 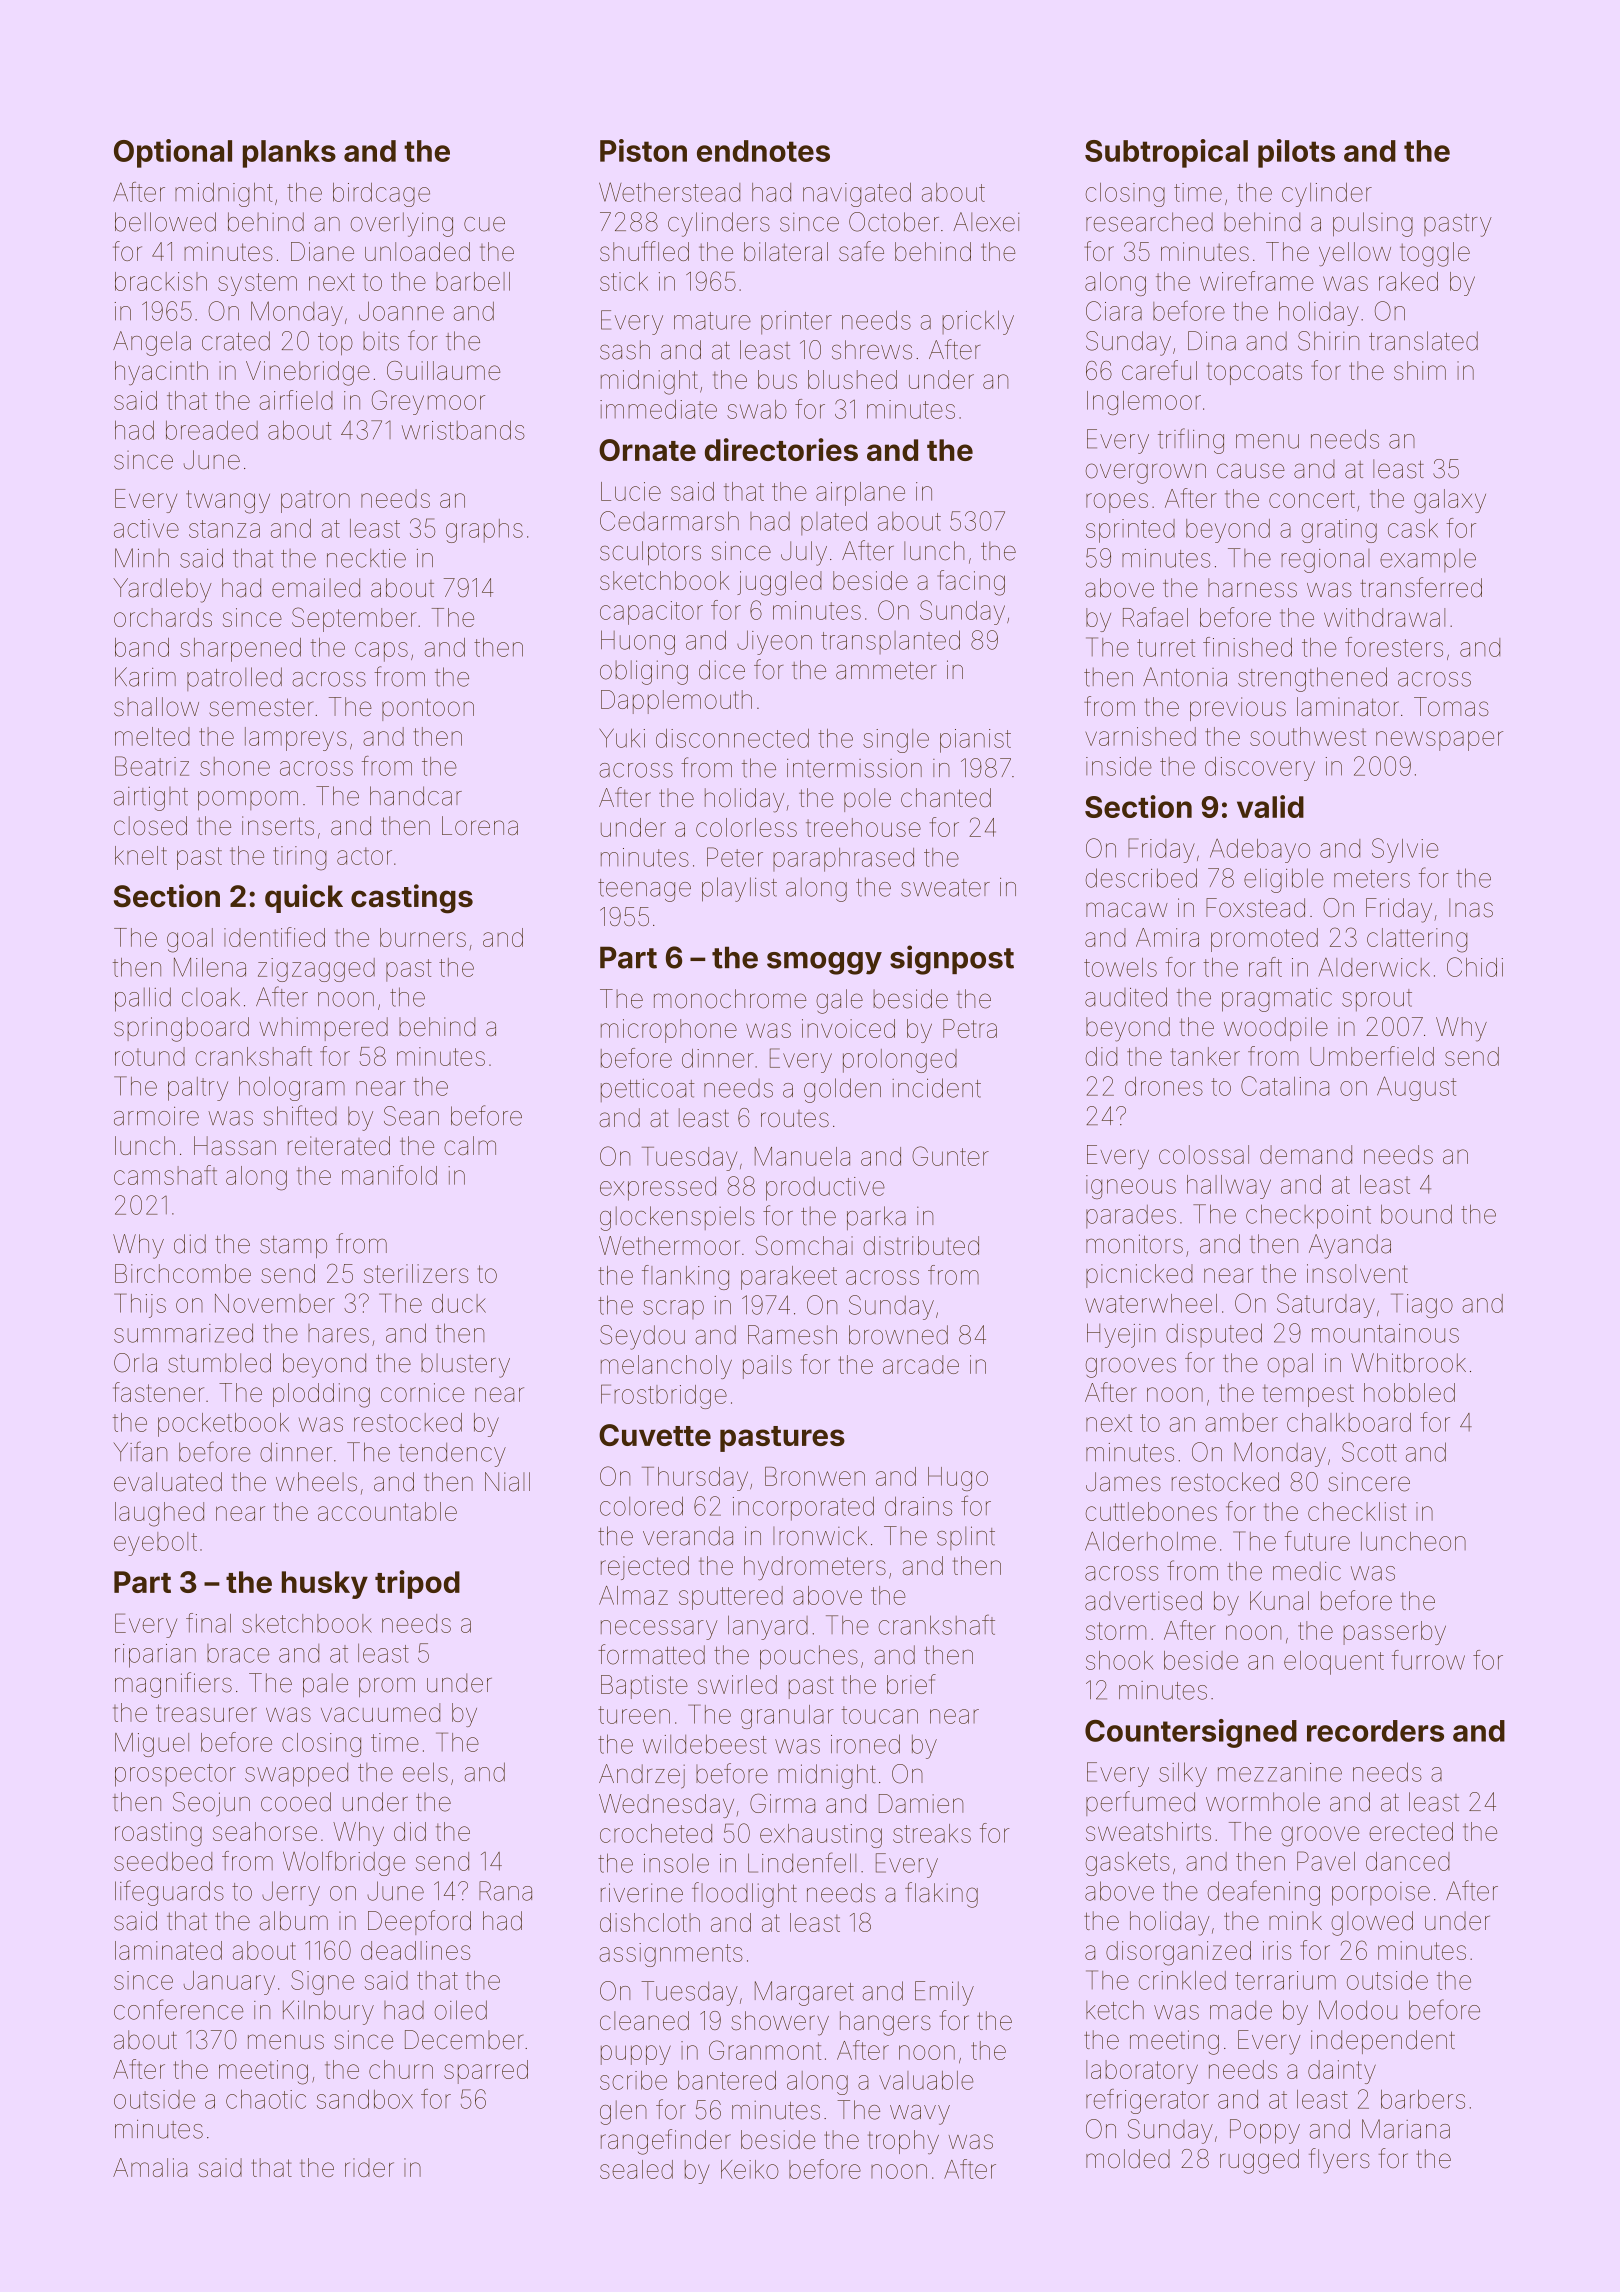 What do you see at coordinates (1408, 1861) in the image?
I see `danced` at bounding box center [1408, 1861].
